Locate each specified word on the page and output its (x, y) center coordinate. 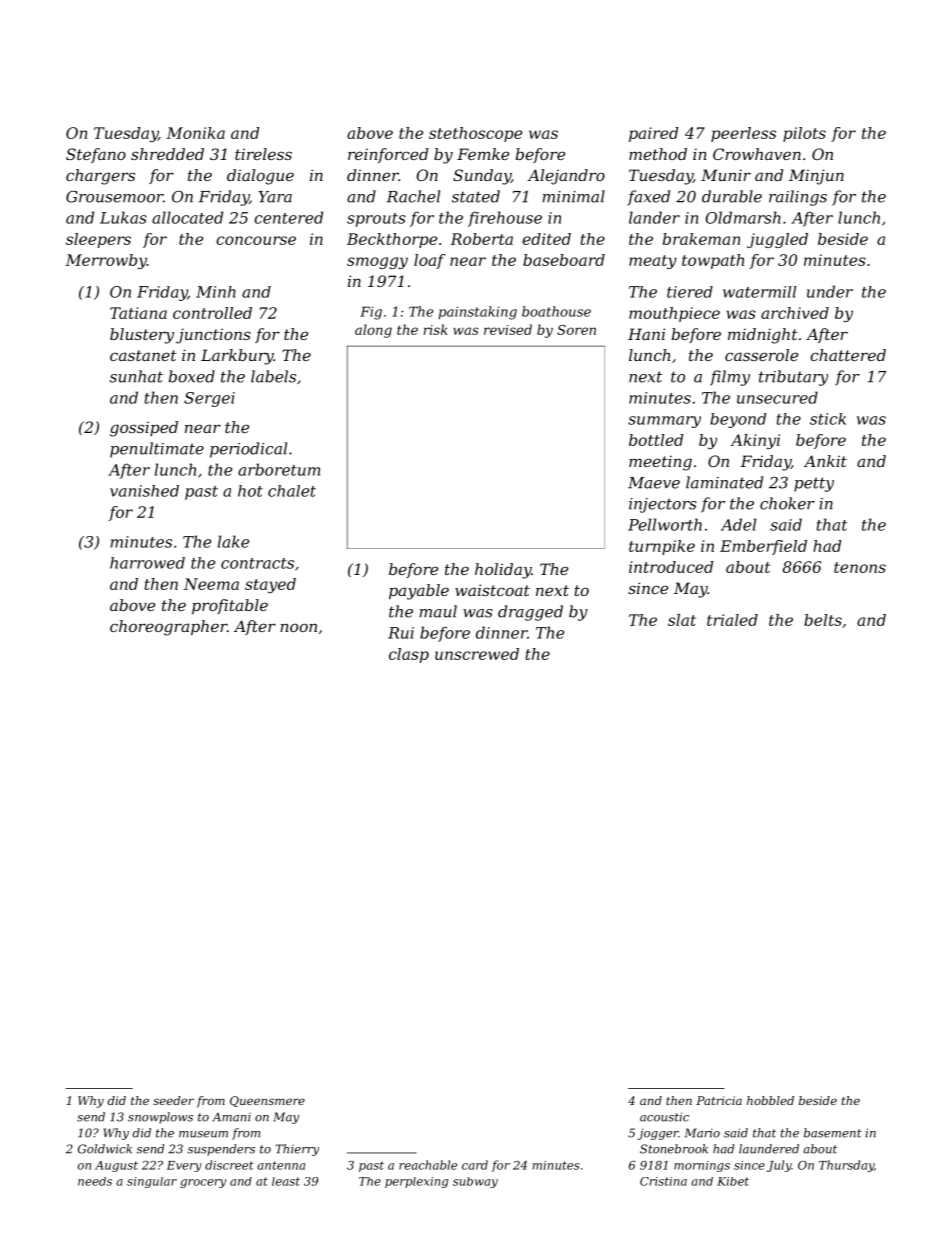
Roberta (481, 239)
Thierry (297, 1150)
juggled (777, 240)
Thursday (846, 1166)
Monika (195, 133)
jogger (658, 1134)
